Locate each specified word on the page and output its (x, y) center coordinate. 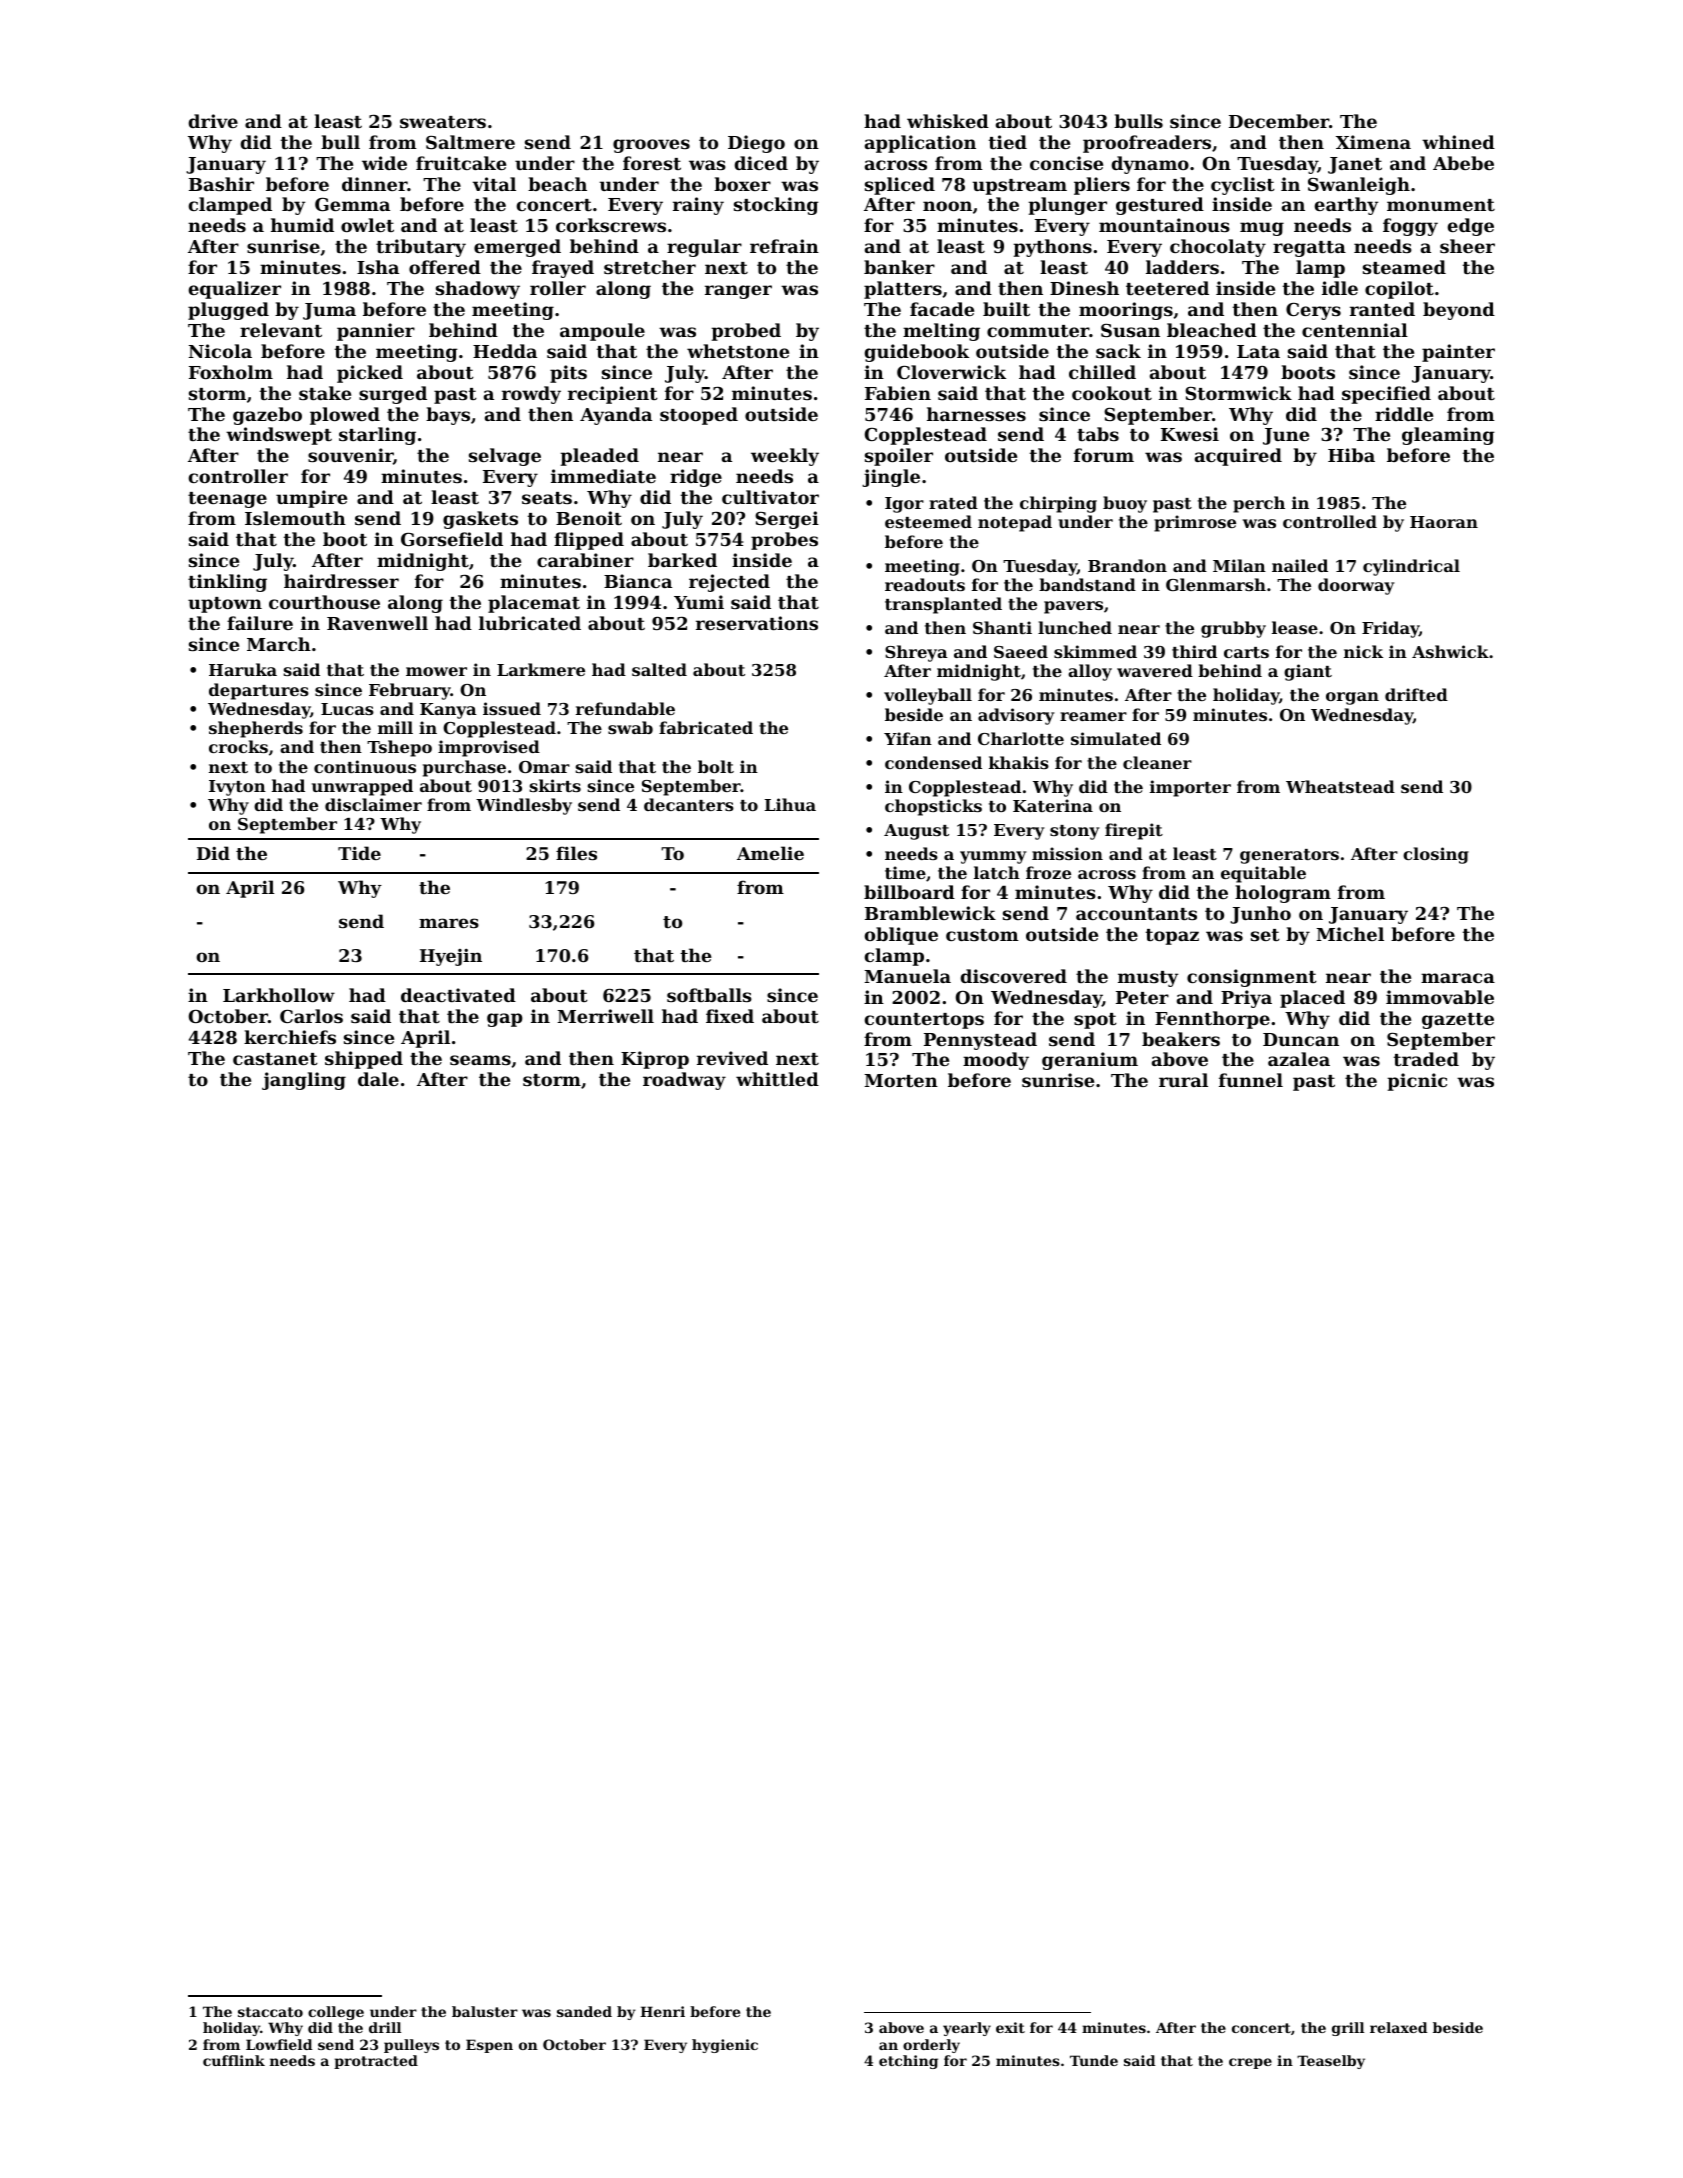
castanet (275, 1059)
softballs (709, 995)
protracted (376, 2062)
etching (908, 2062)
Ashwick (1450, 651)
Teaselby (1331, 2062)
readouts (925, 584)
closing (1436, 855)
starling (377, 436)
